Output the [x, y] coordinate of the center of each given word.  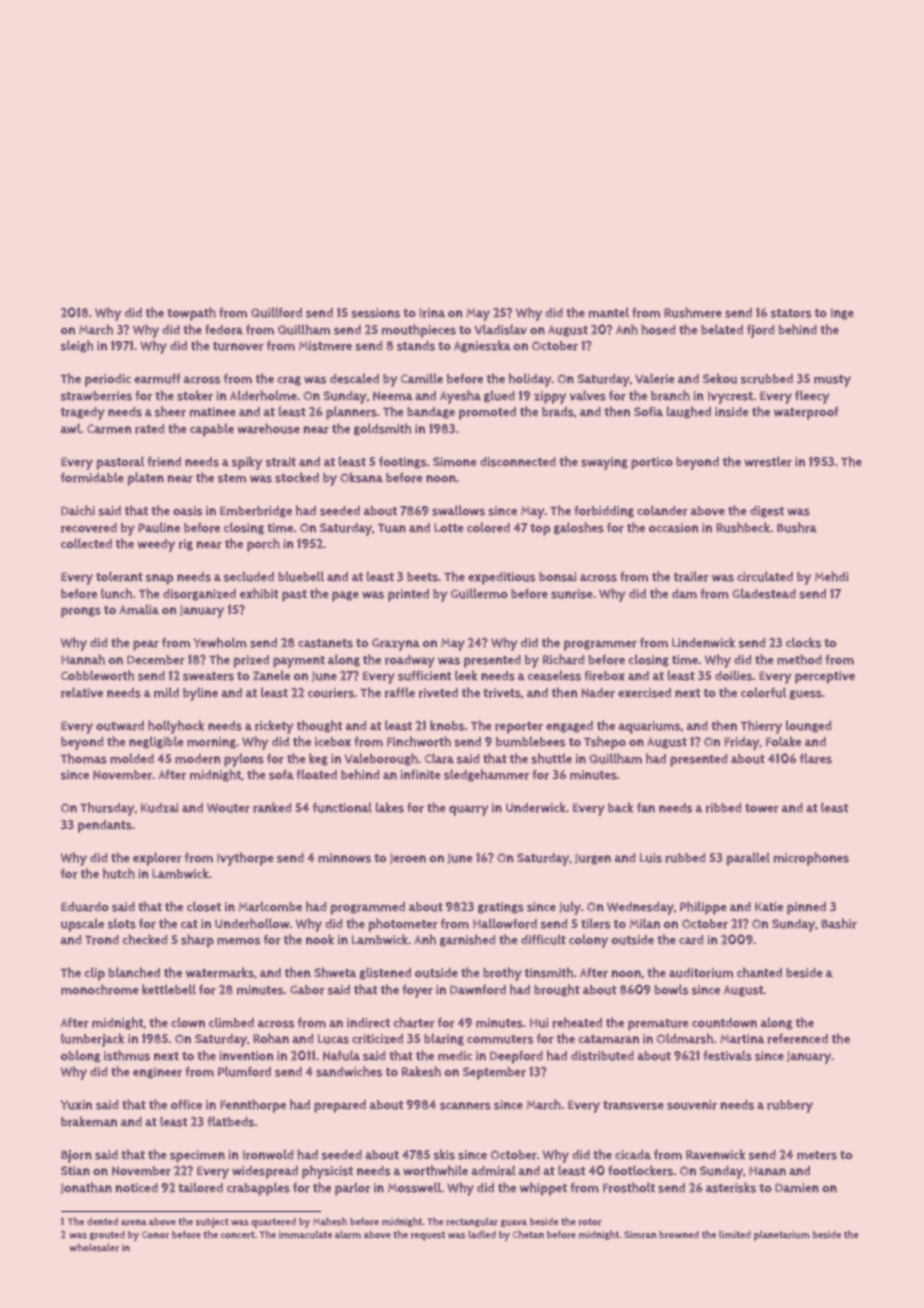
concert [238, 1235]
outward [120, 726]
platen [145, 479]
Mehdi [831, 576]
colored [488, 527]
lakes [389, 807]
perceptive [825, 677]
